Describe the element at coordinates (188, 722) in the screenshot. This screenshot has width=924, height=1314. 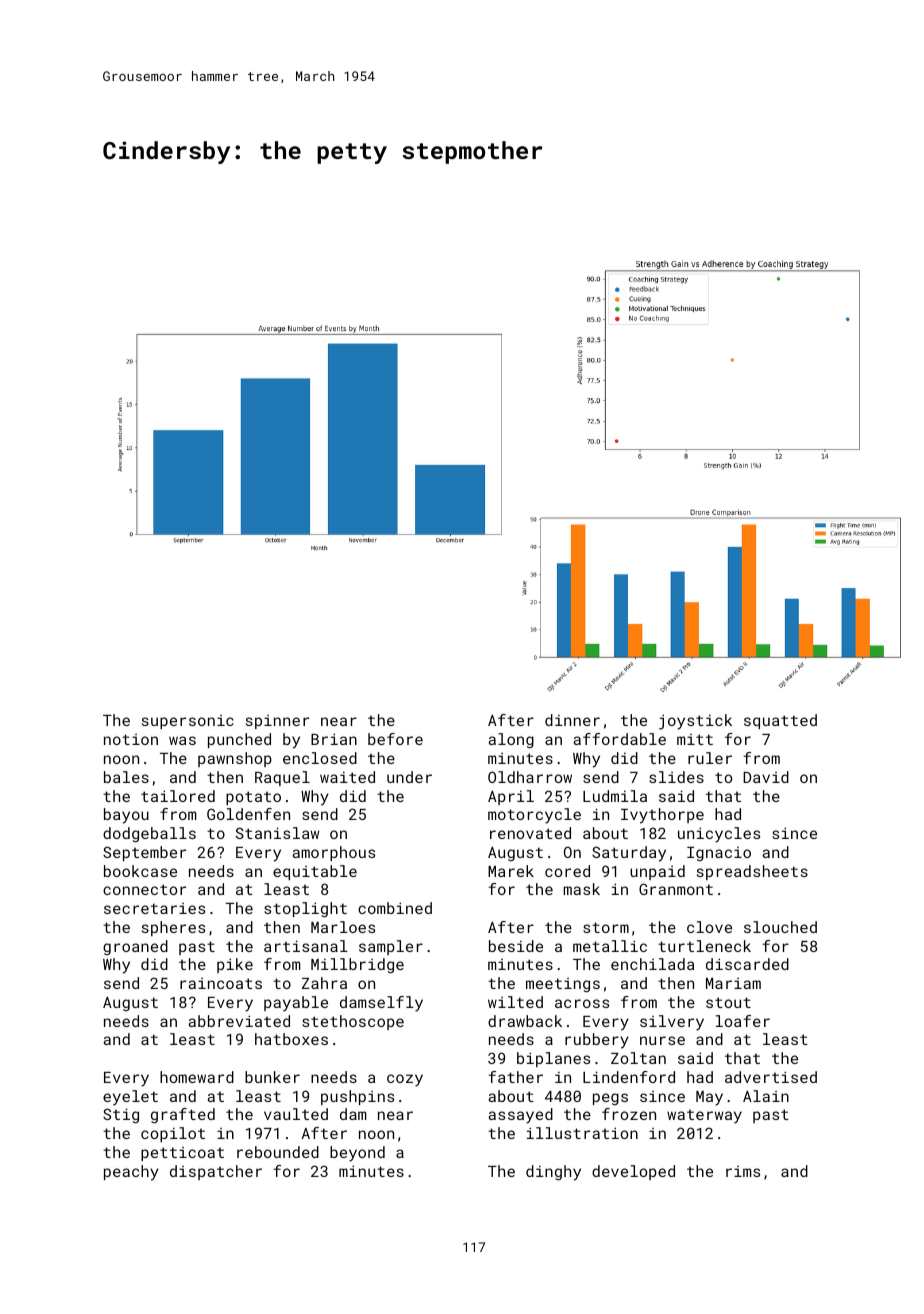
I see `supersonic` at that location.
